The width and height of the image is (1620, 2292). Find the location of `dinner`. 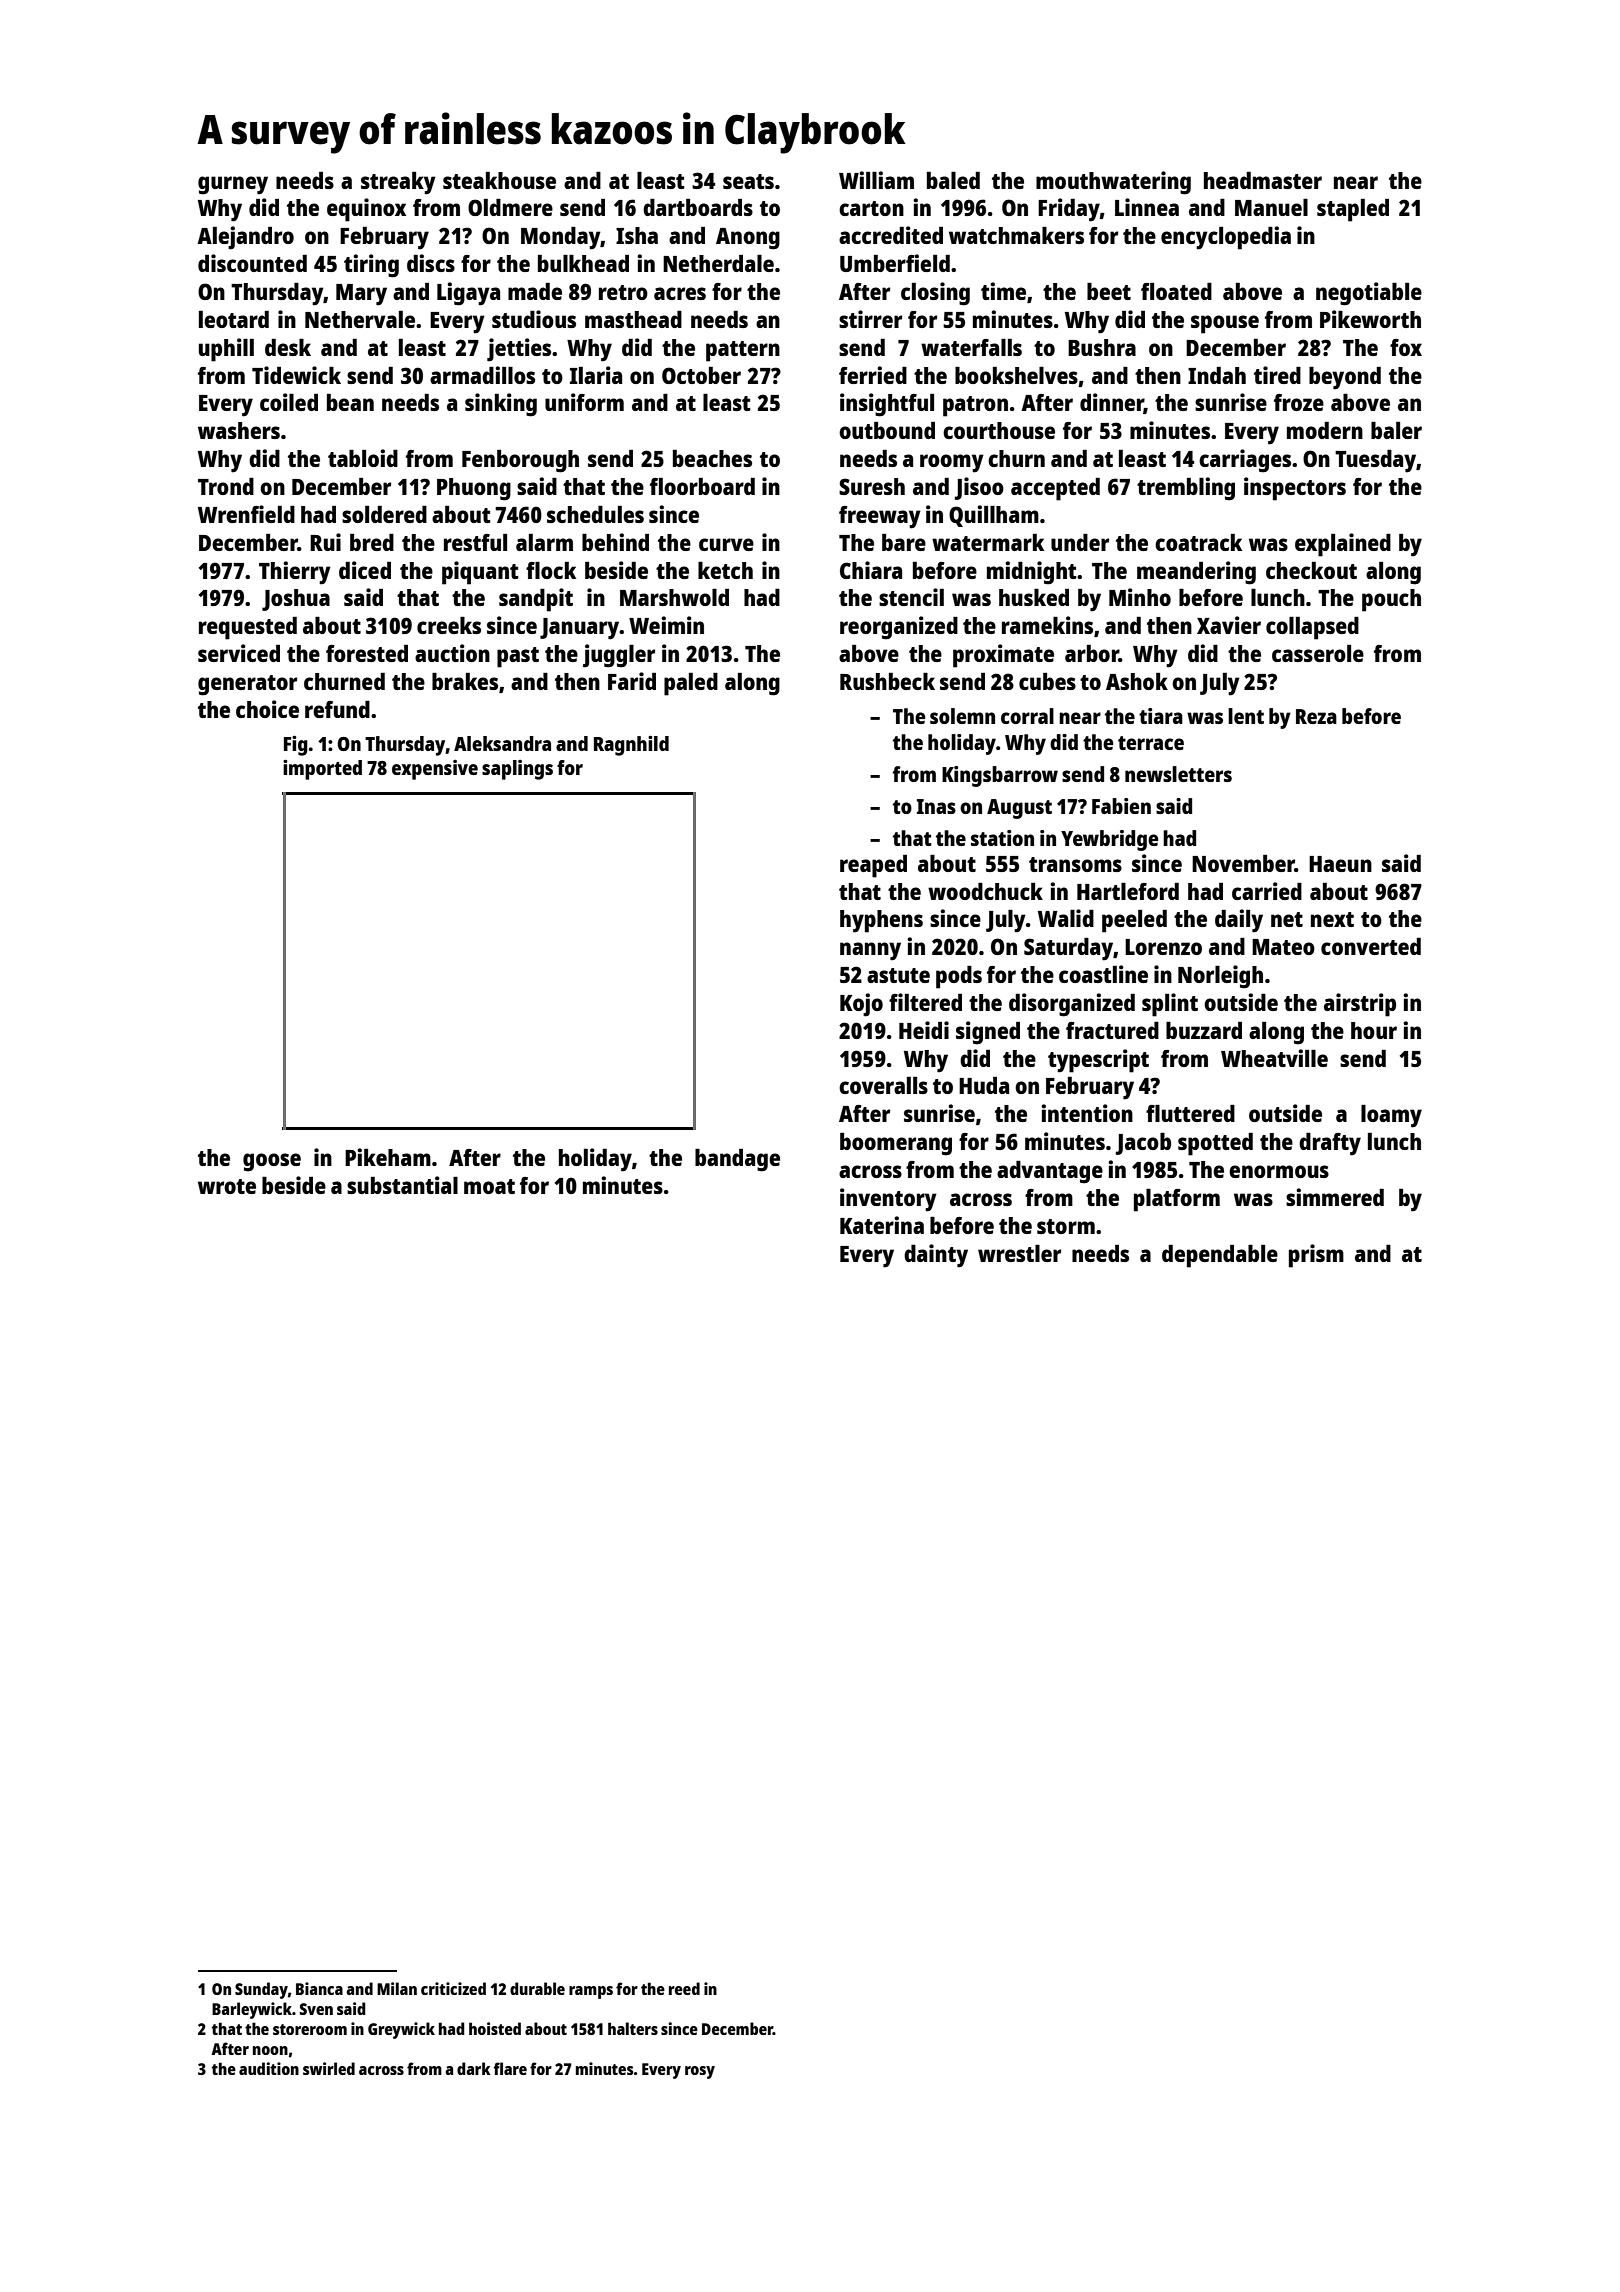

dinner is located at coordinates (1112, 403).
